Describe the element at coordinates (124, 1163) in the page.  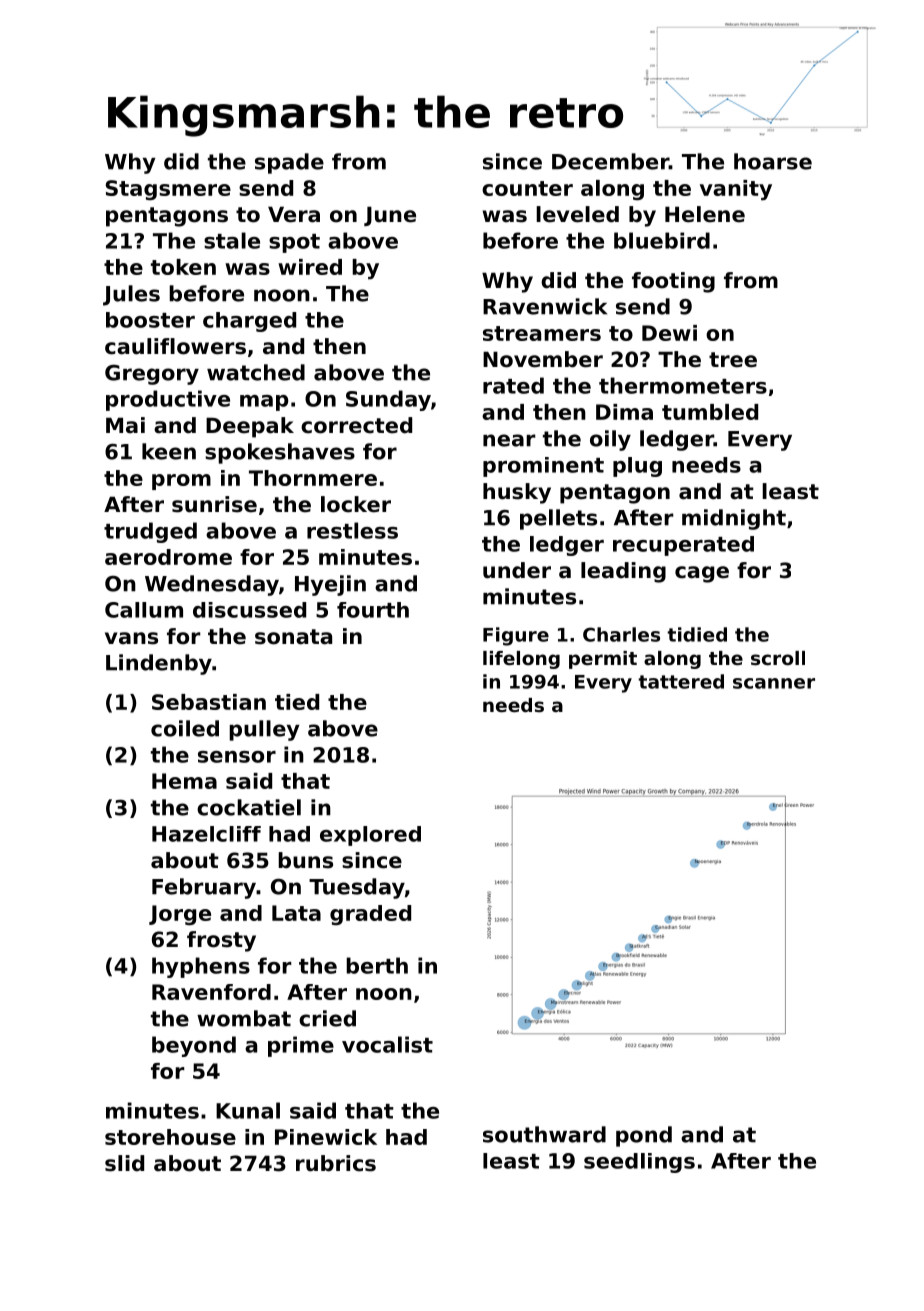
I see `slid` at that location.
